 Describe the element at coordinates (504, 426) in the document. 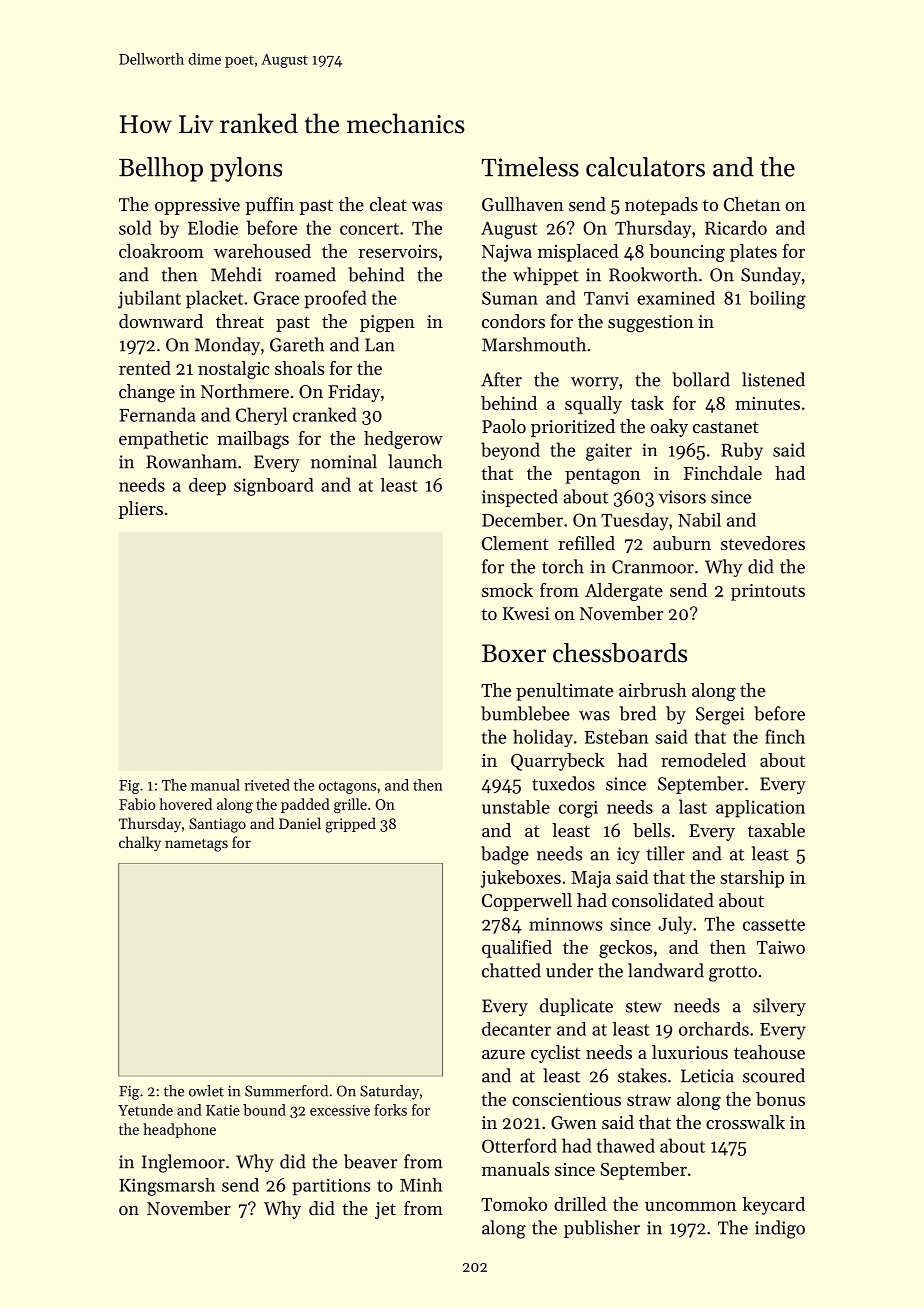

I see `Paolo` at that location.
